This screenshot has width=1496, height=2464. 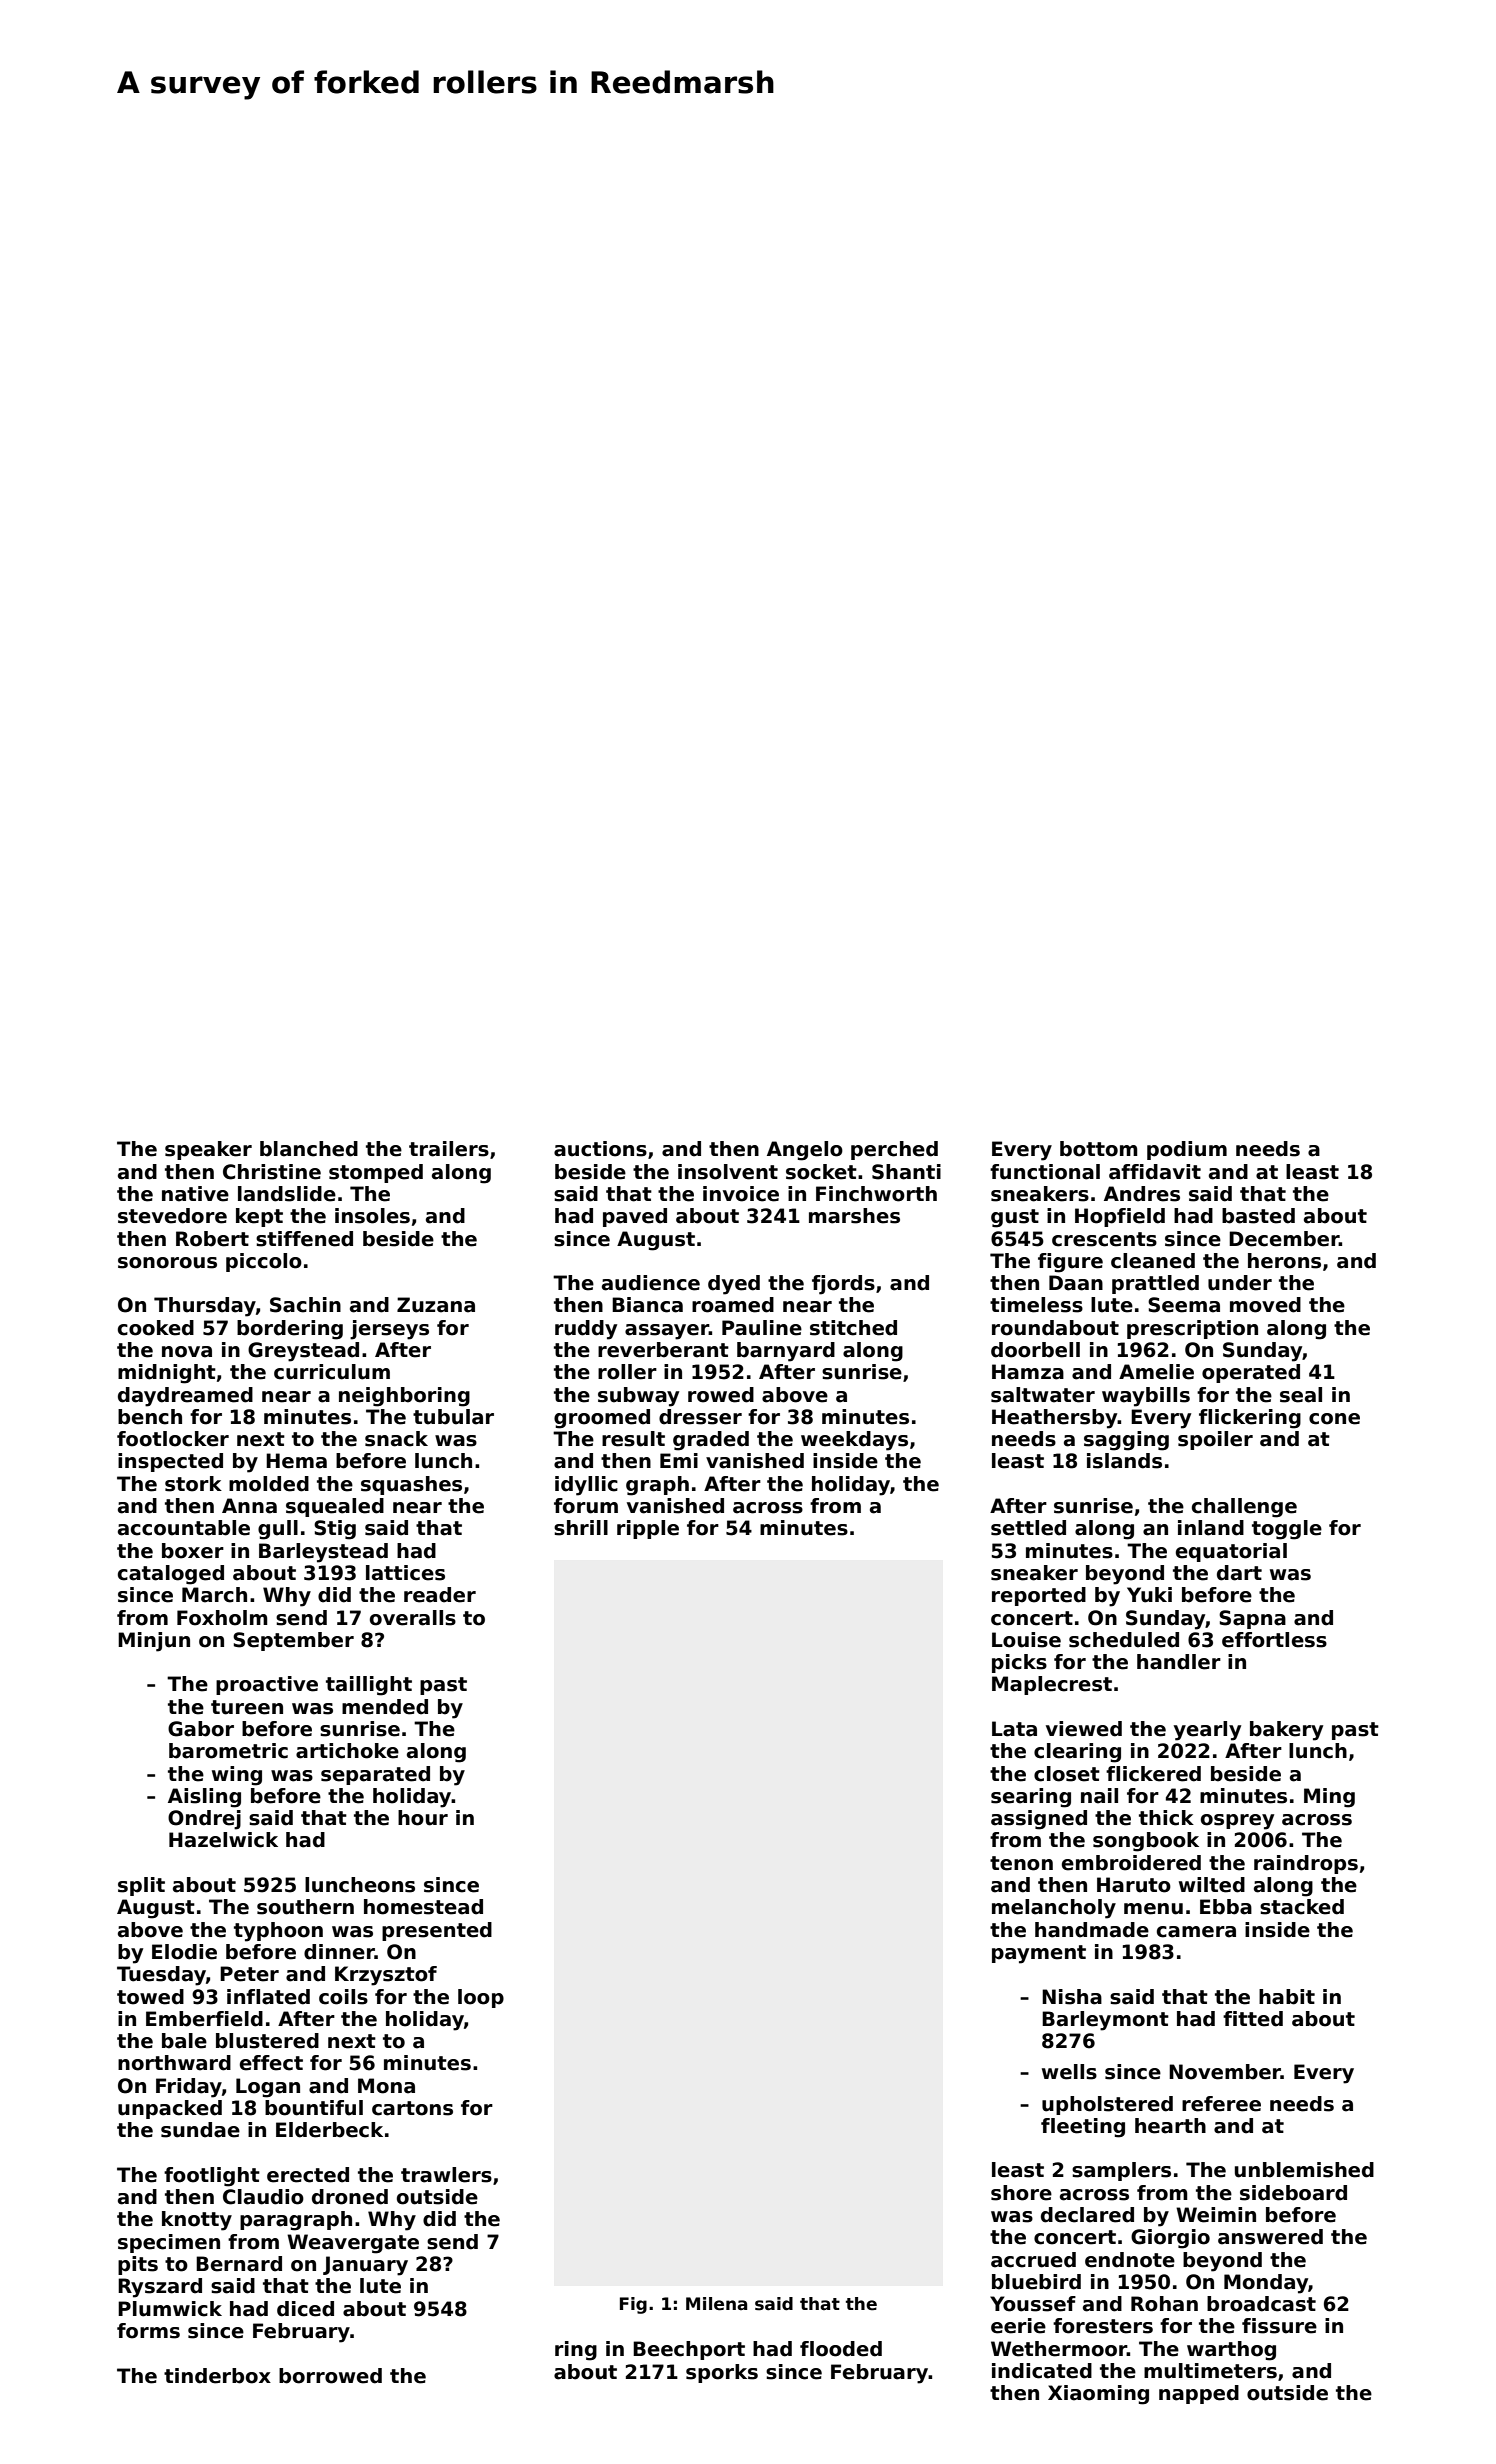 What do you see at coordinates (854, 1441) in the screenshot?
I see `weekdays` at bounding box center [854, 1441].
